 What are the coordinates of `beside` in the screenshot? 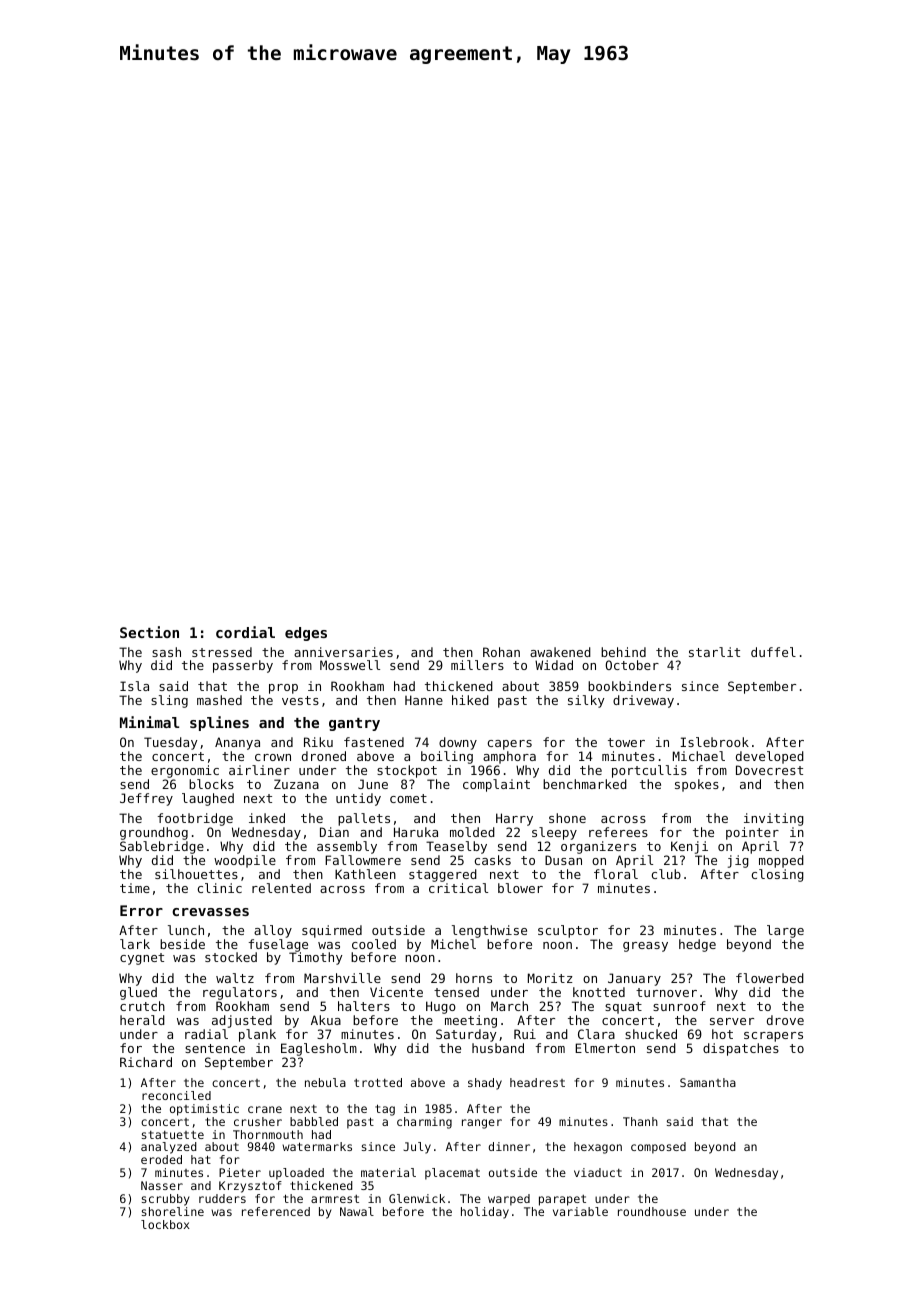 It's located at (182, 944).
